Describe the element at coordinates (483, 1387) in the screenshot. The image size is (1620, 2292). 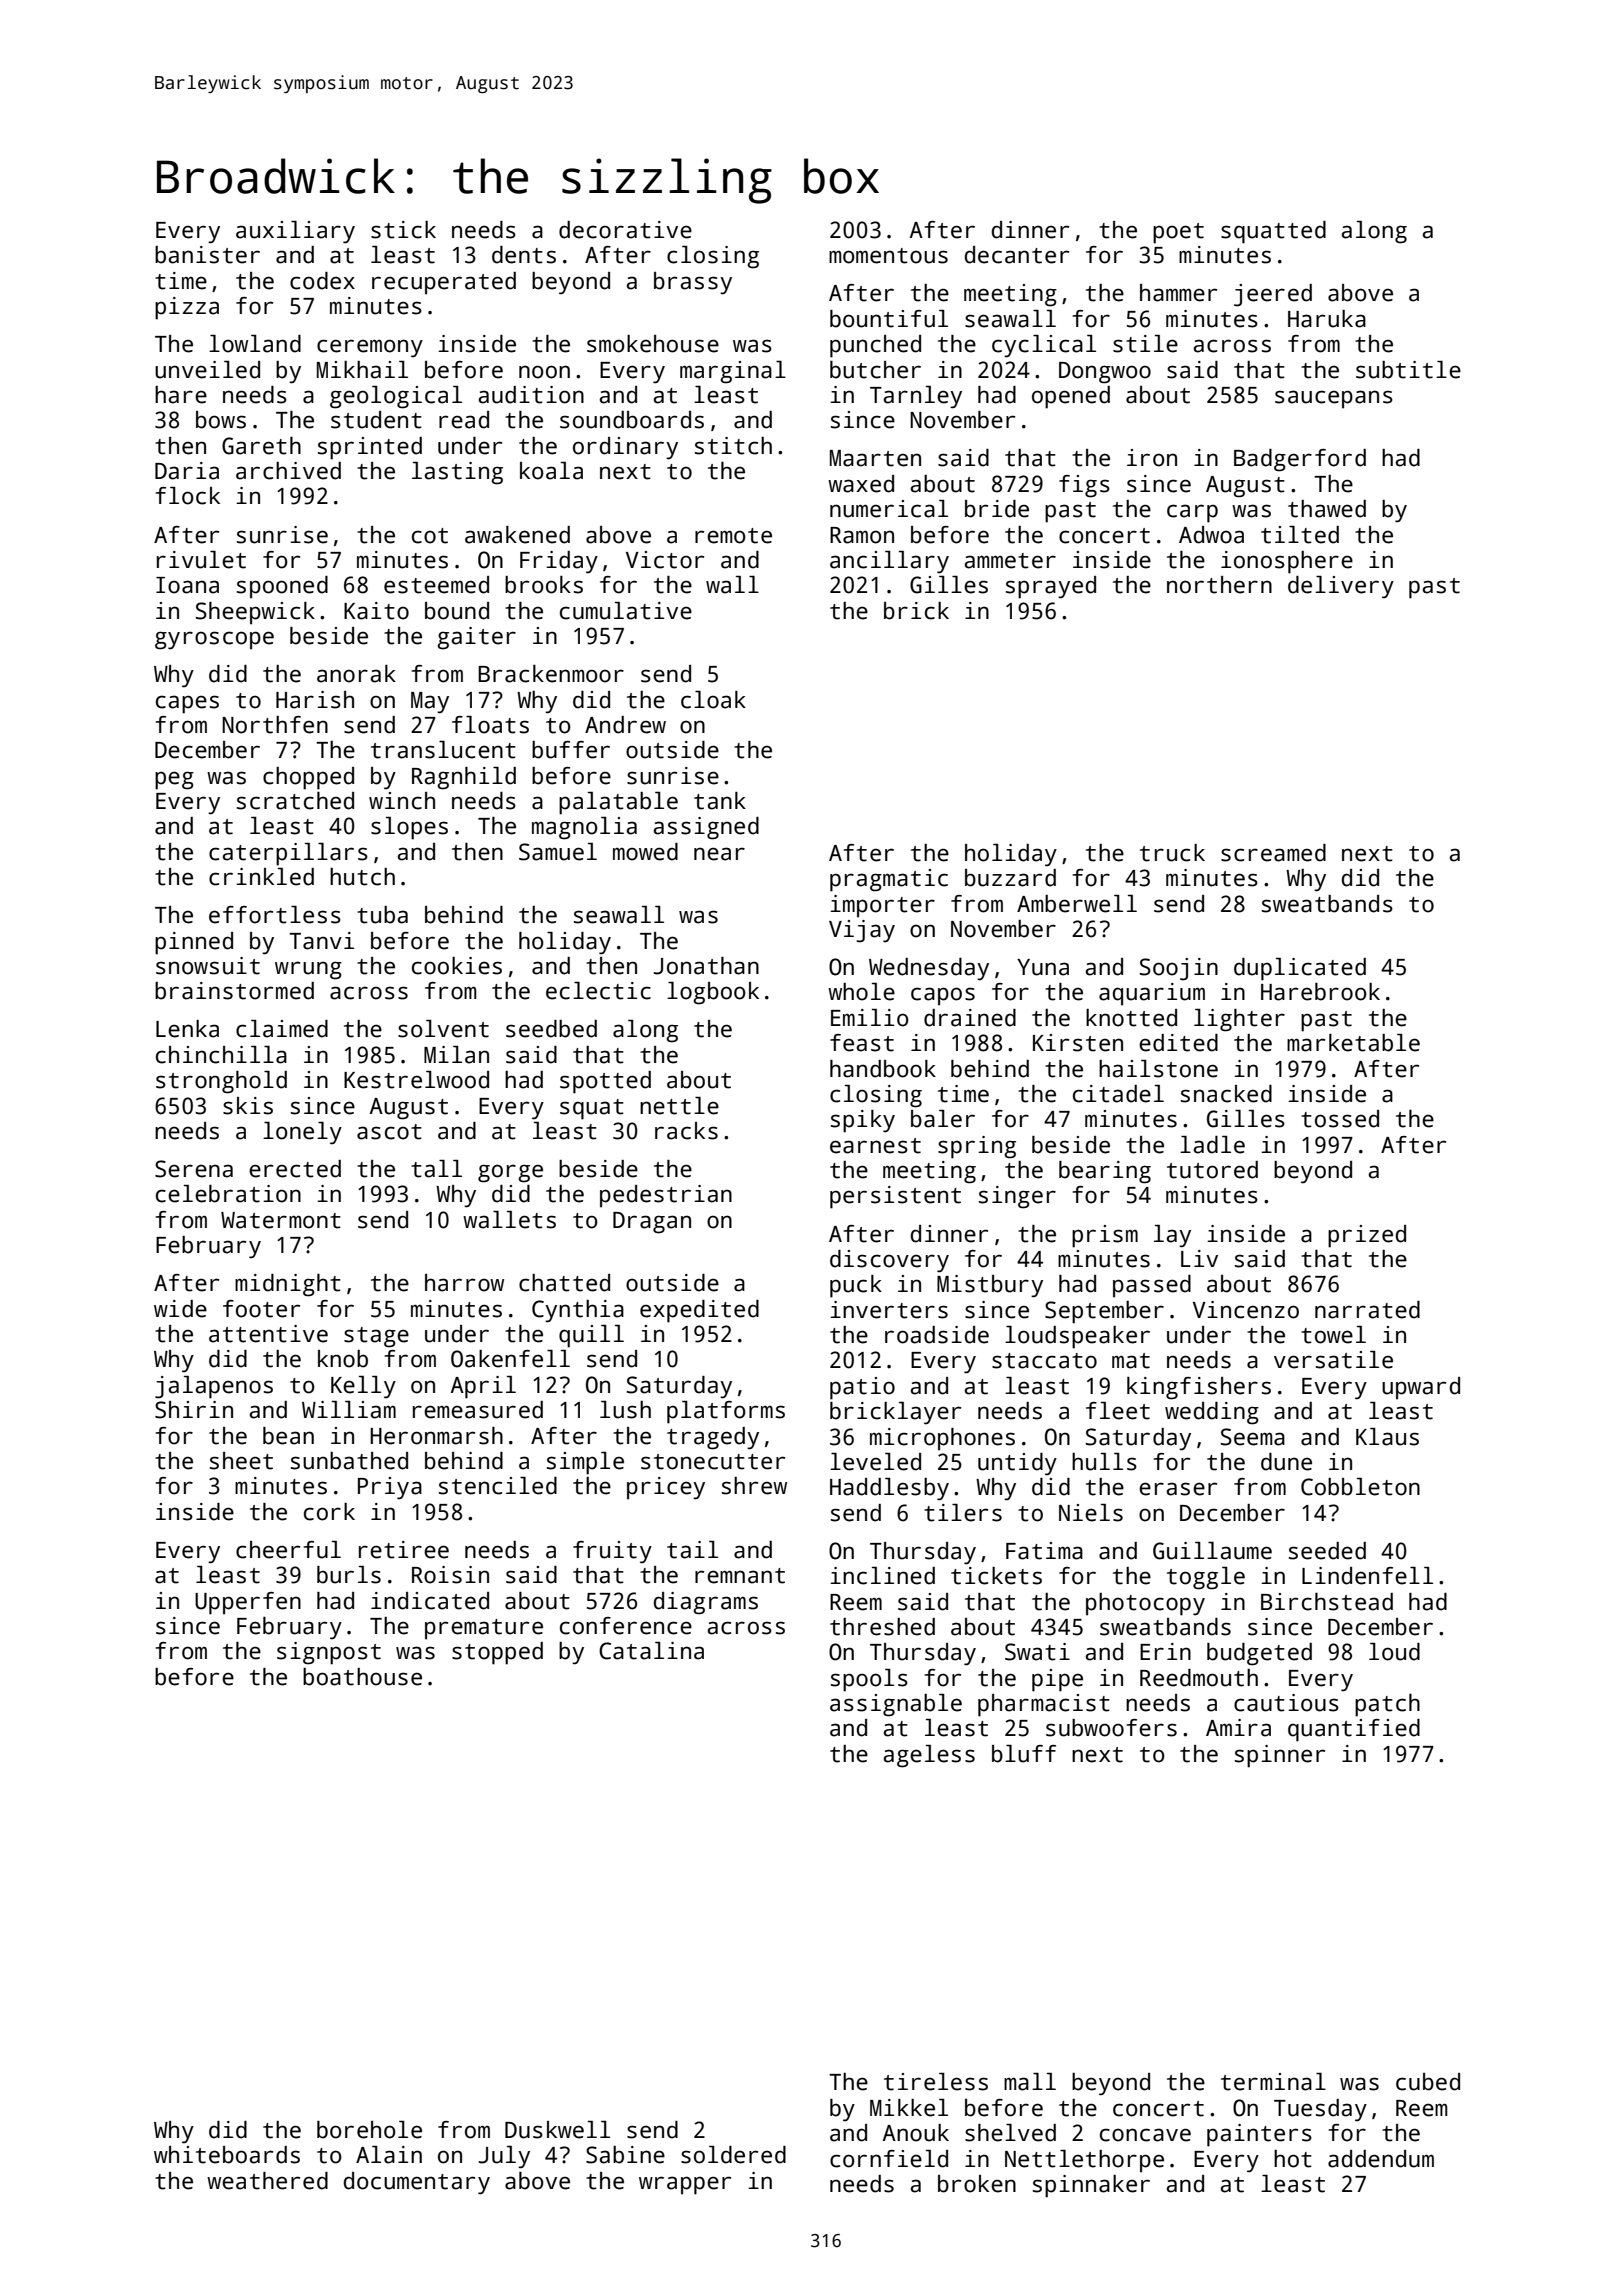
I see `April` at that location.
